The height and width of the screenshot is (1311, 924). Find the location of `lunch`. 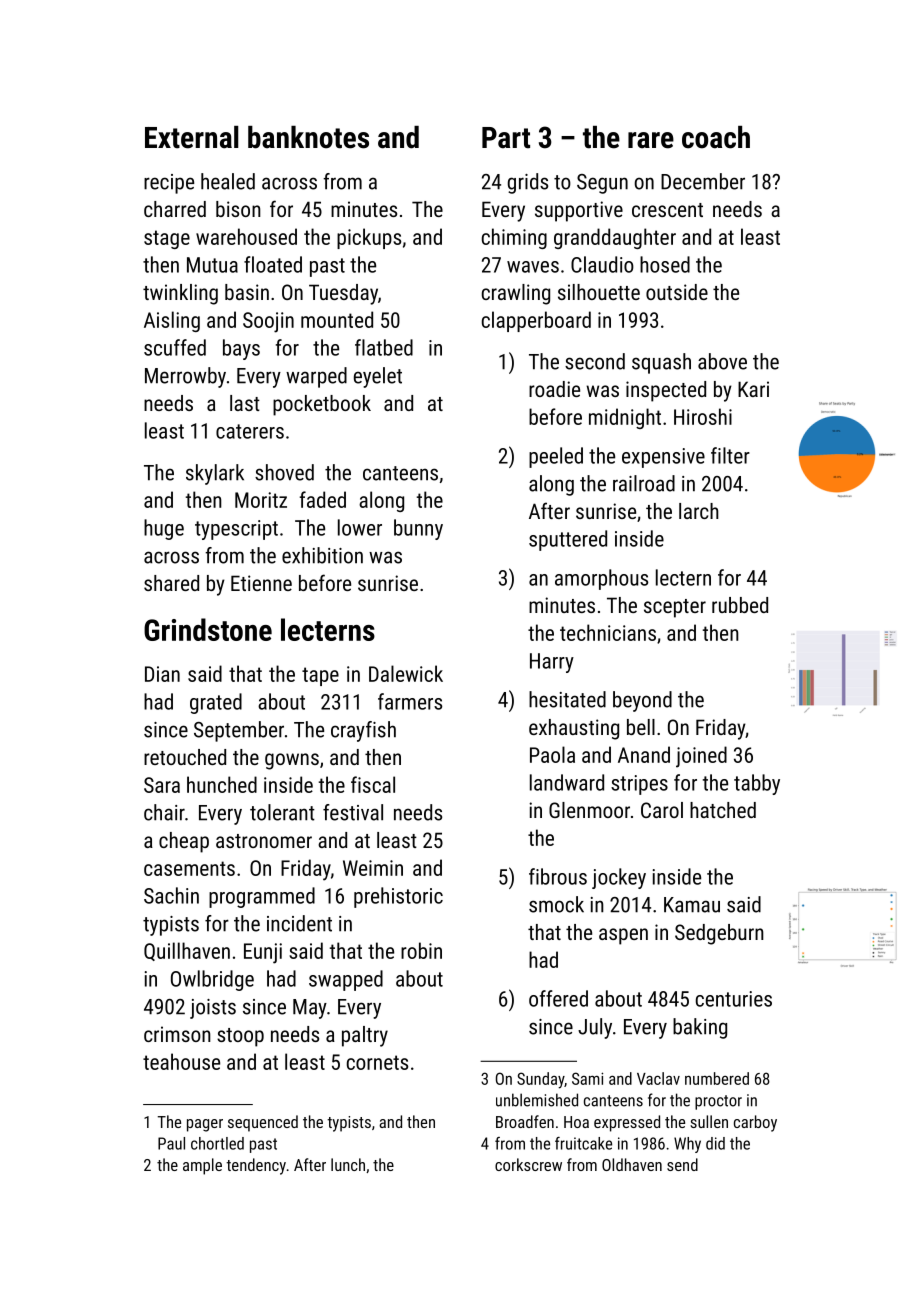

lunch is located at coordinates (348, 1164).
